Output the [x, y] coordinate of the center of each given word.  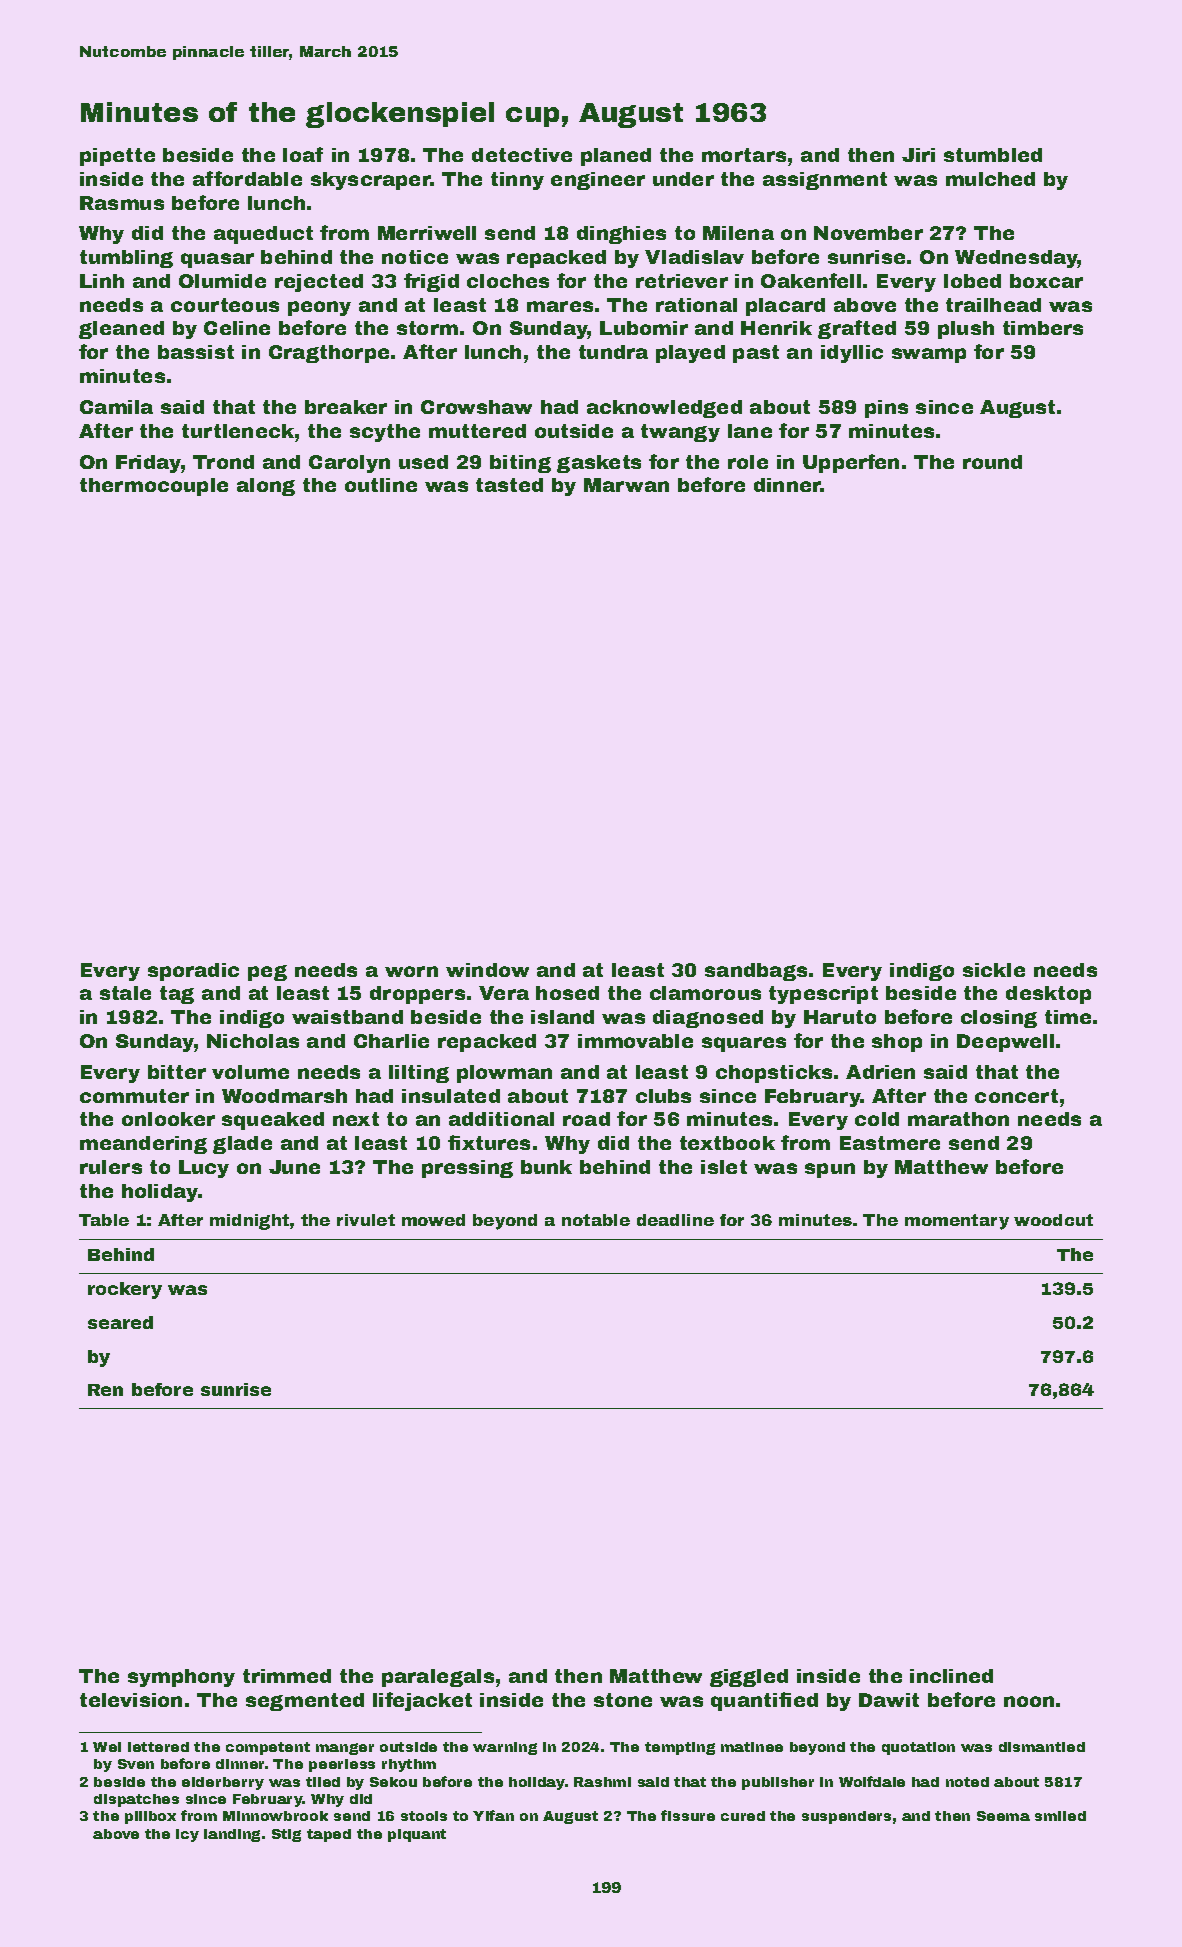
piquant [417, 1835]
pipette [117, 157]
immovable [635, 1041]
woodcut [1053, 1220]
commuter [134, 1096]
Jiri [918, 155]
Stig [286, 1835]
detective [522, 155]
